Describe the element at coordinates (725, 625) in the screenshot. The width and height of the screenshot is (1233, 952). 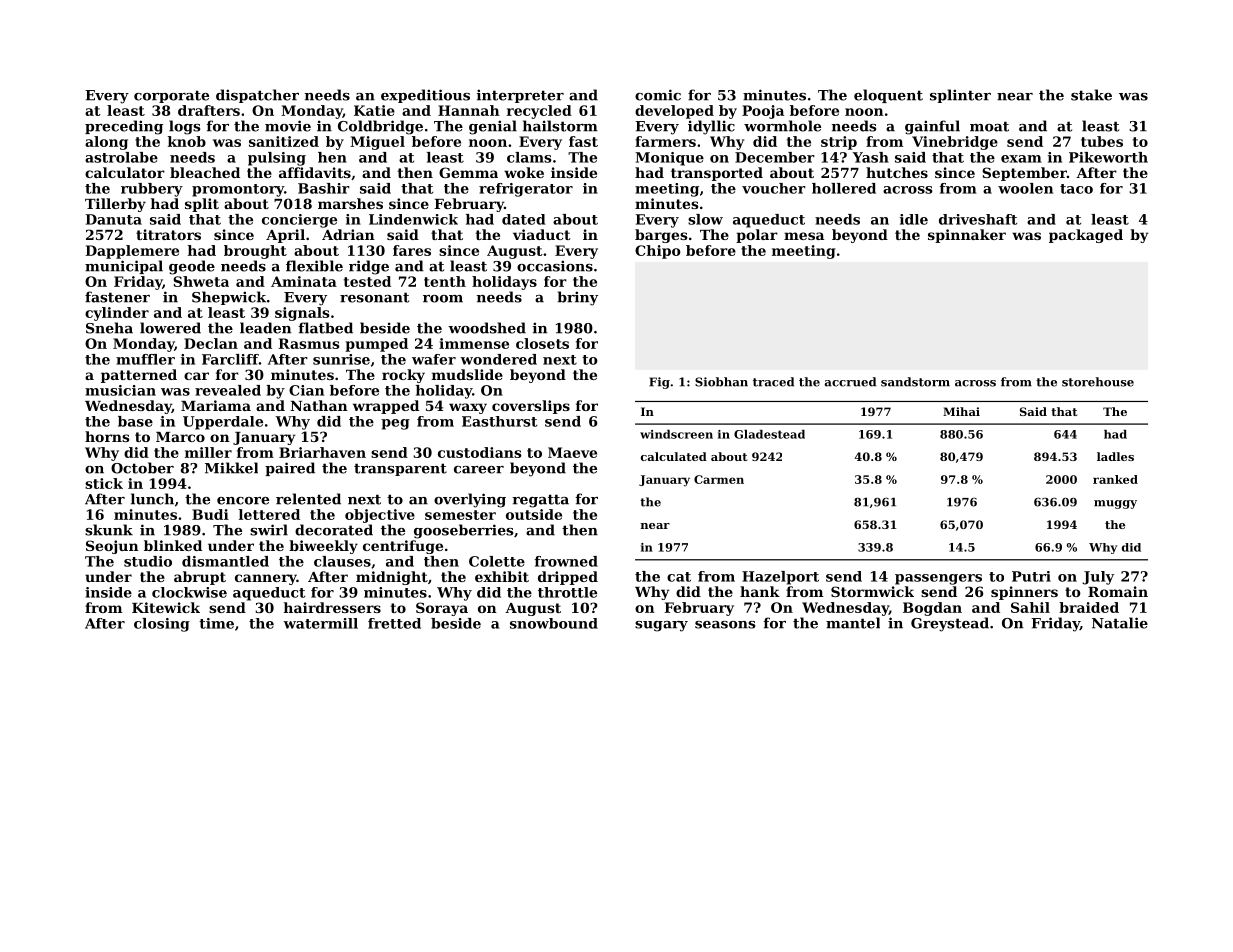
I see `seasons` at that location.
